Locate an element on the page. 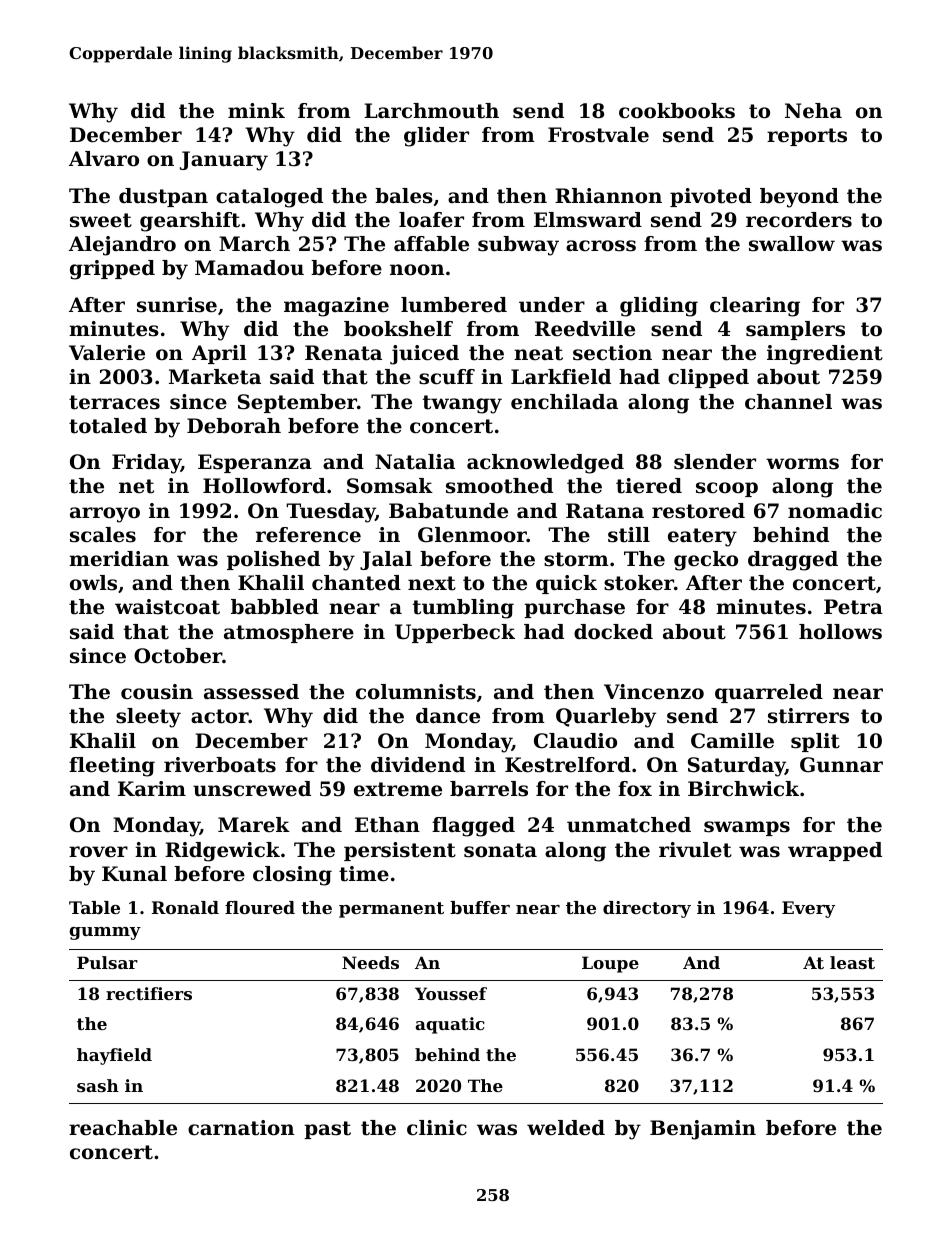 This image has width=952, height=1233. Table is located at coordinates (94, 907).
